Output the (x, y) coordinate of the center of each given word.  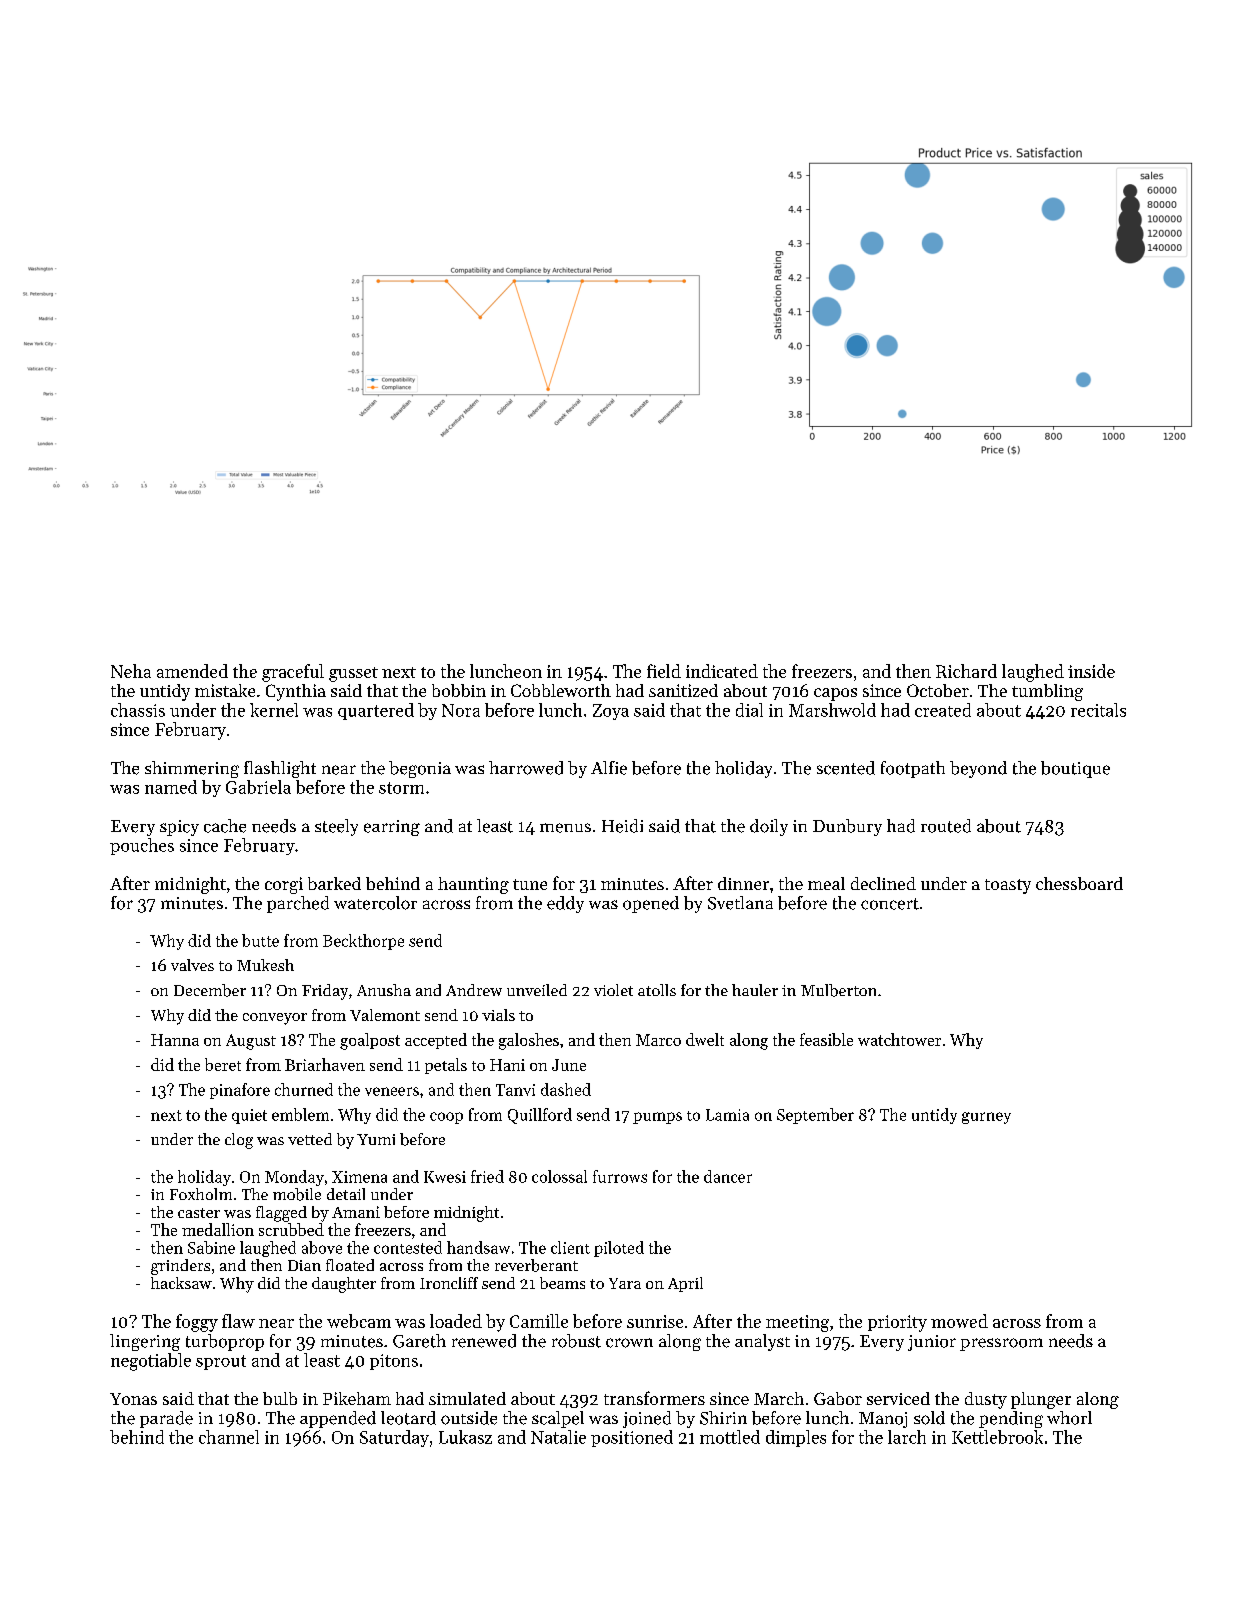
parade (166, 1419)
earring (392, 828)
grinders (180, 1267)
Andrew (474, 990)
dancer (728, 1176)
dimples (796, 1438)
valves (192, 965)
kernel (274, 710)
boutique (1075, 769)
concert (890, 904)
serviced (898, 1398)
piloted (619, 1249)
